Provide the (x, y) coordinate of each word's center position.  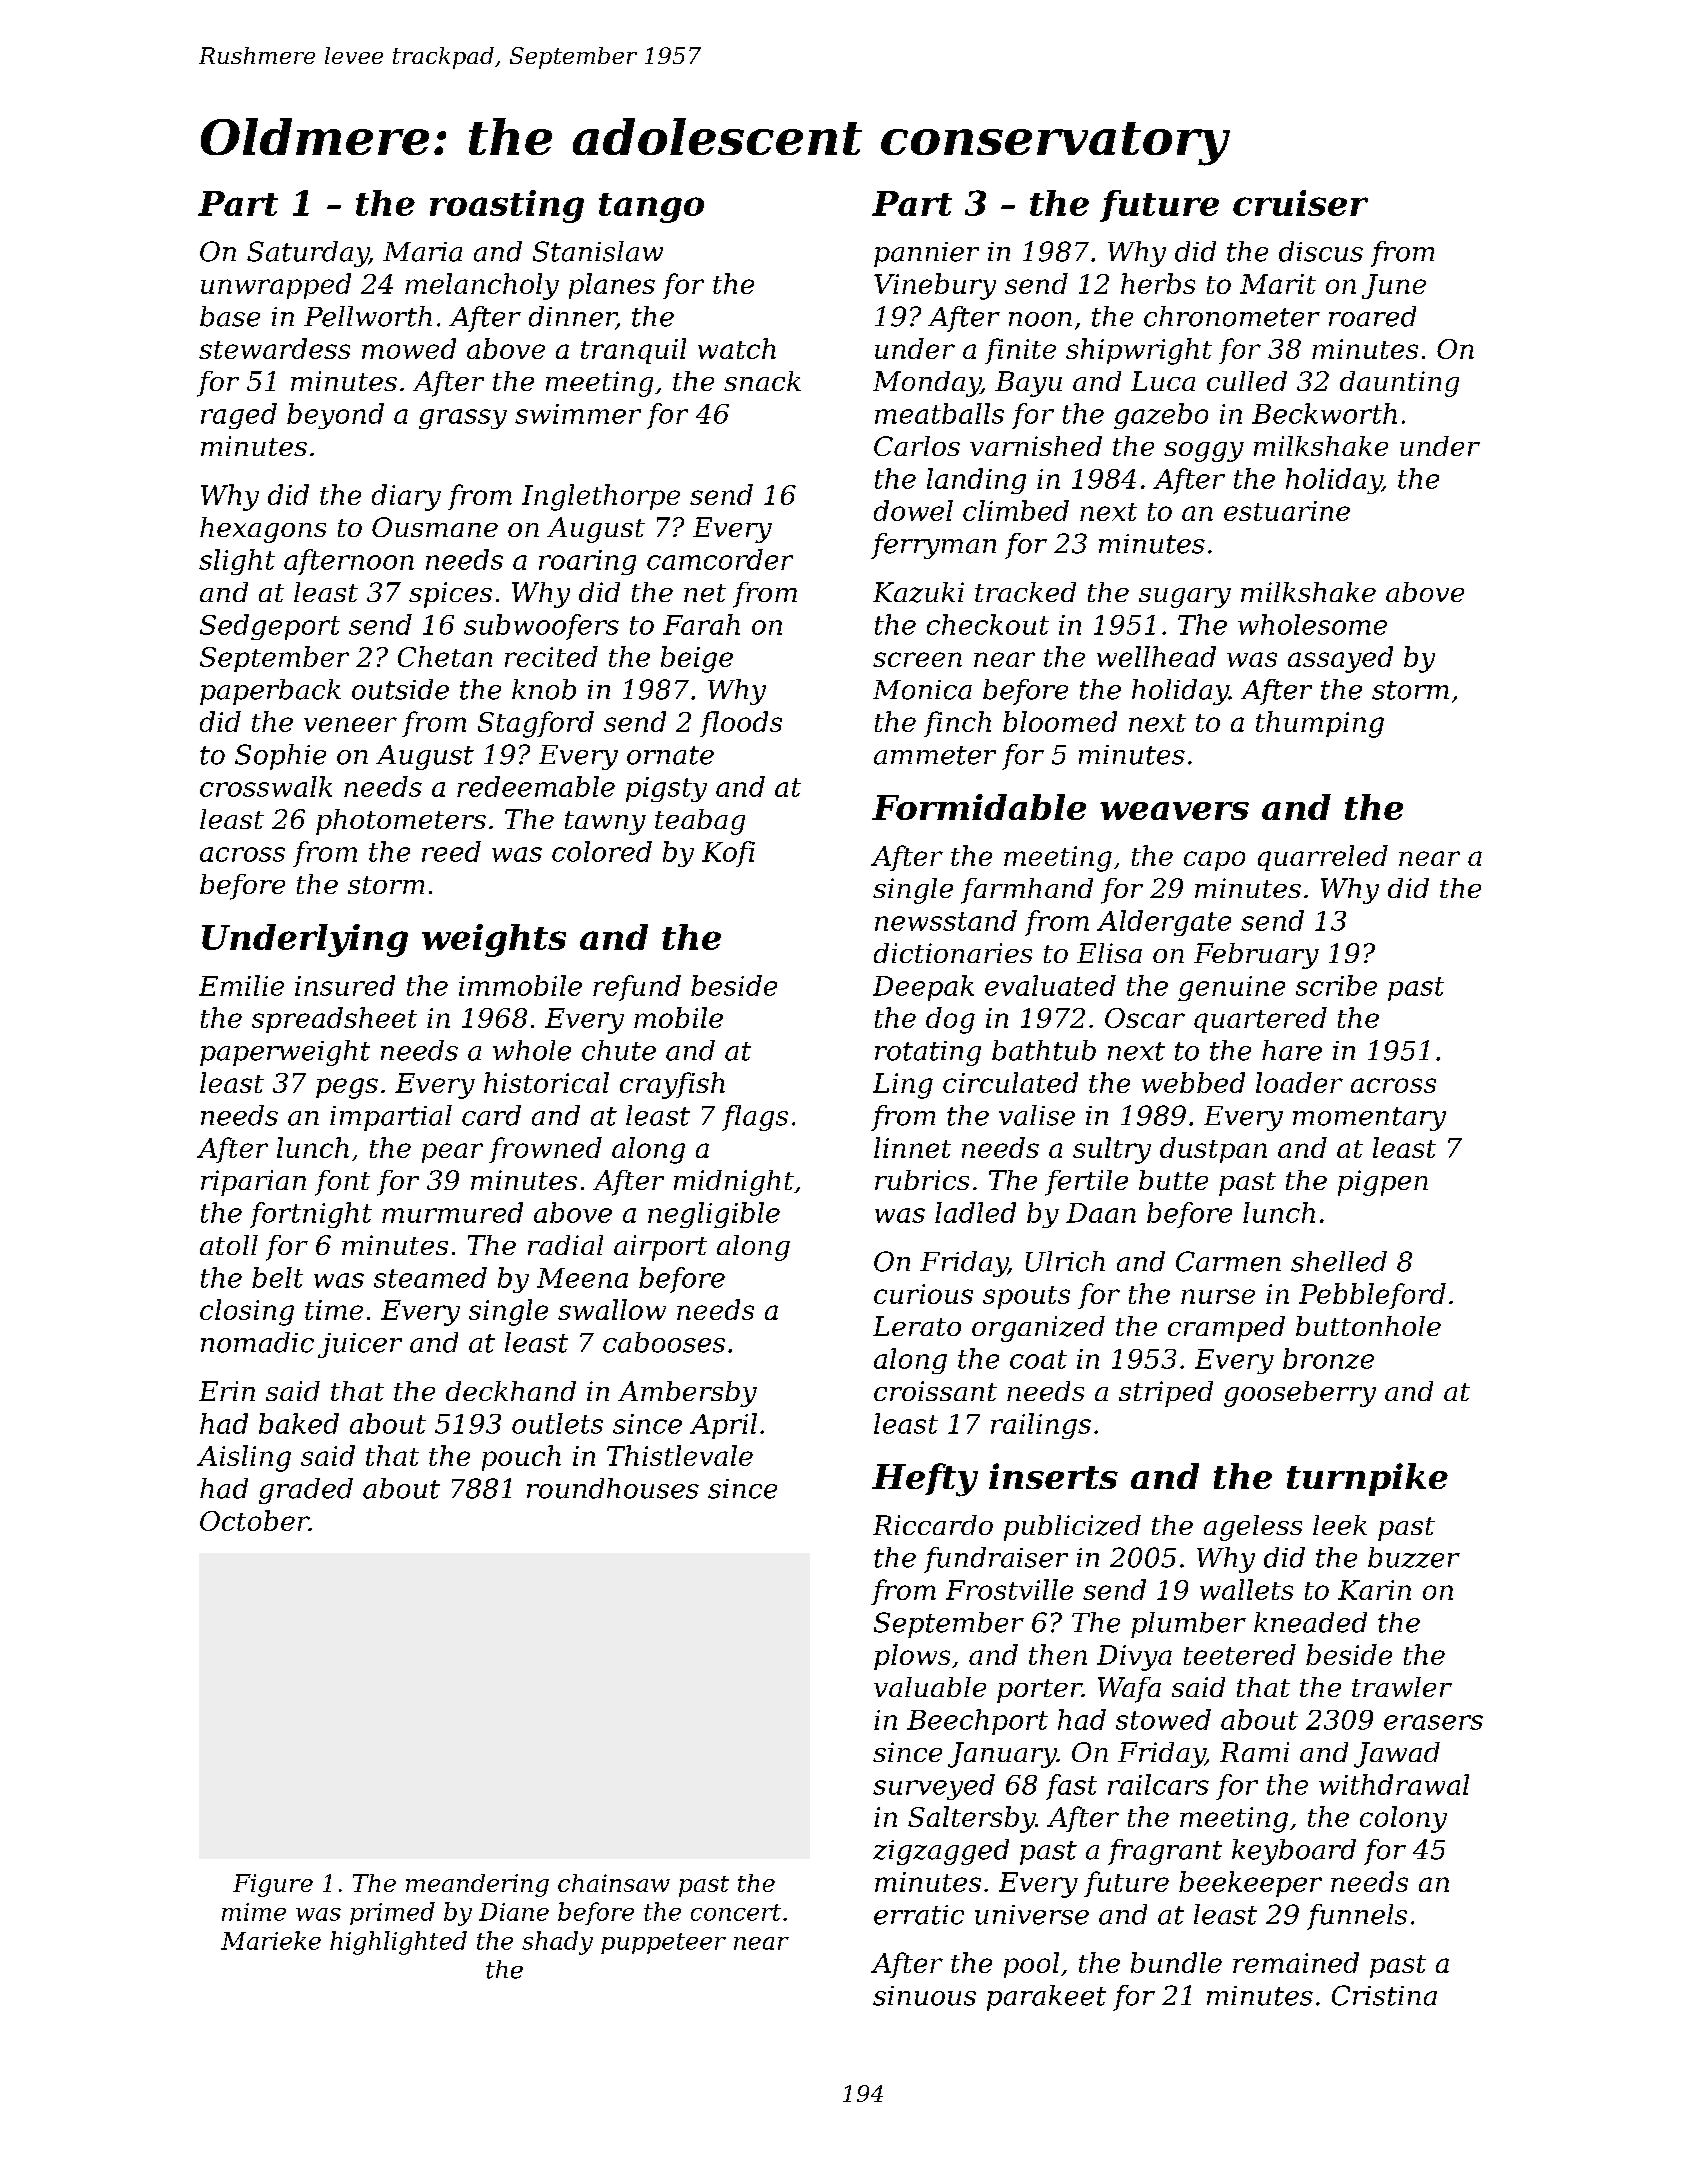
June (1394, 286)
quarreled (1323, 858)
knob (544, 689)
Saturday (308, 254)
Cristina (1384, 1995)
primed (392, 1913)
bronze (1328, 1358)
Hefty (925, 1480)
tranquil (633, 351)
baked (299, 1423)
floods (741, 724)
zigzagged (941, 1852)
